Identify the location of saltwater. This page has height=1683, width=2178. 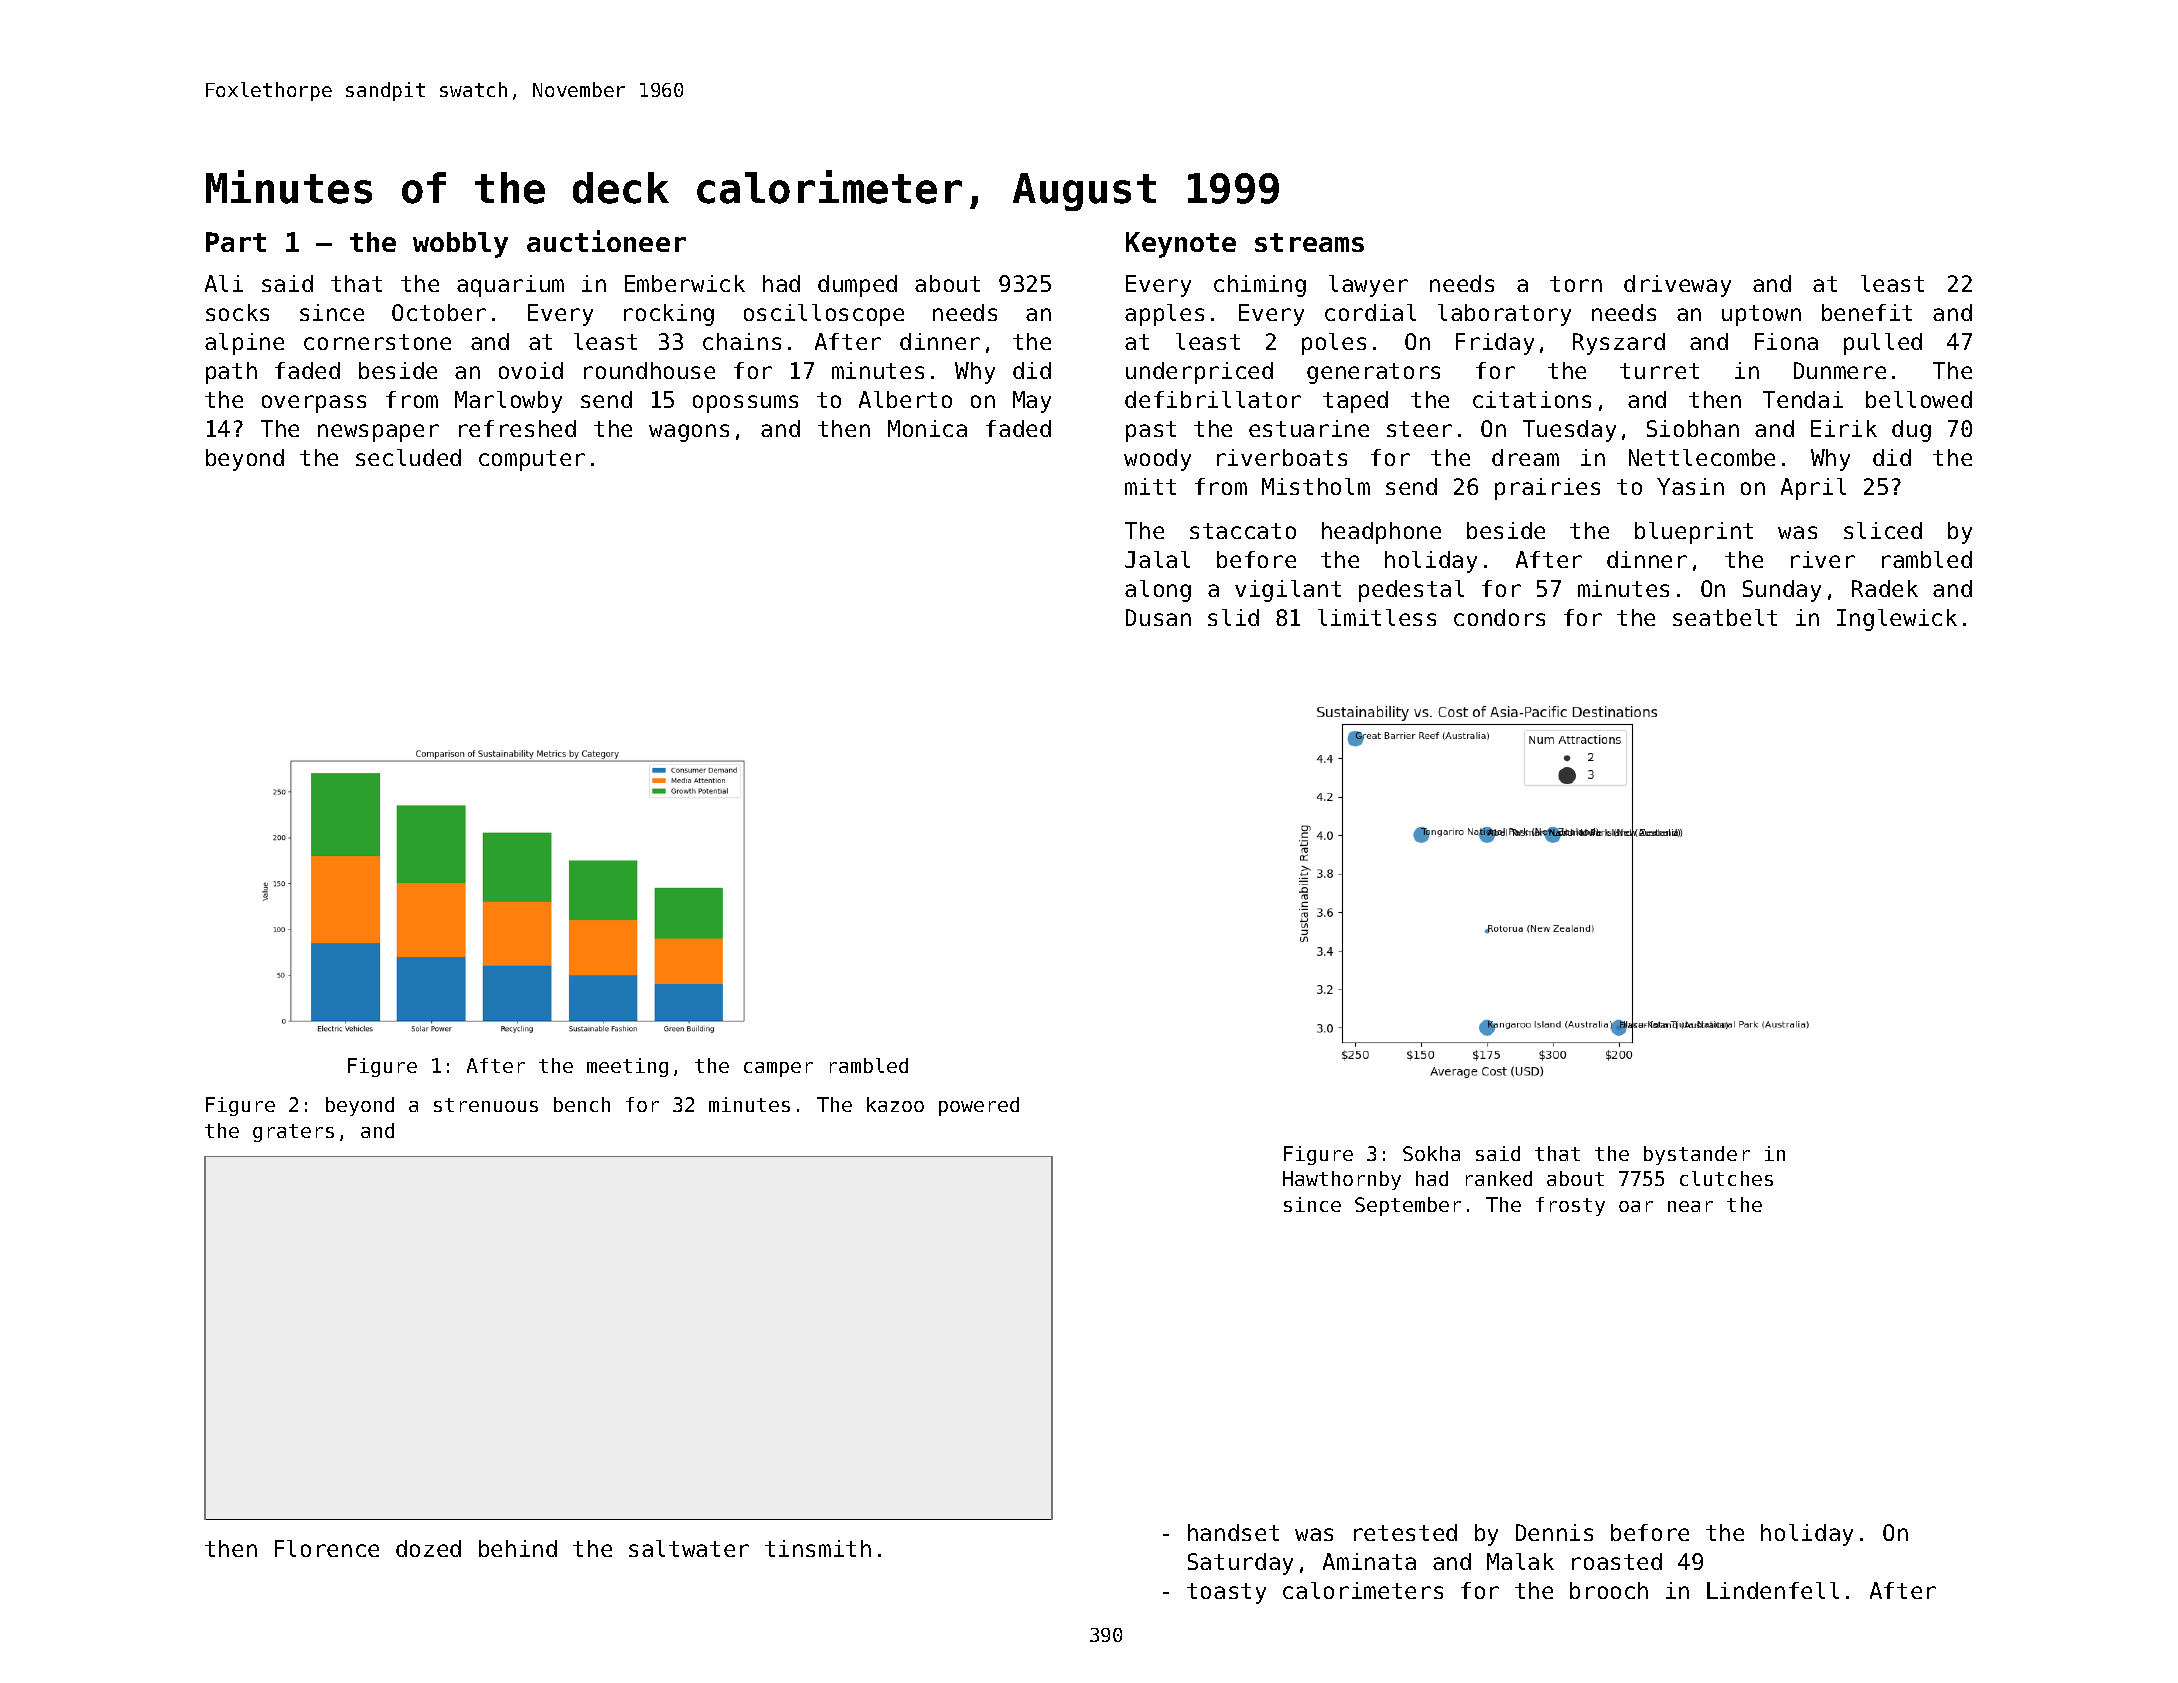
(689, 1548).
